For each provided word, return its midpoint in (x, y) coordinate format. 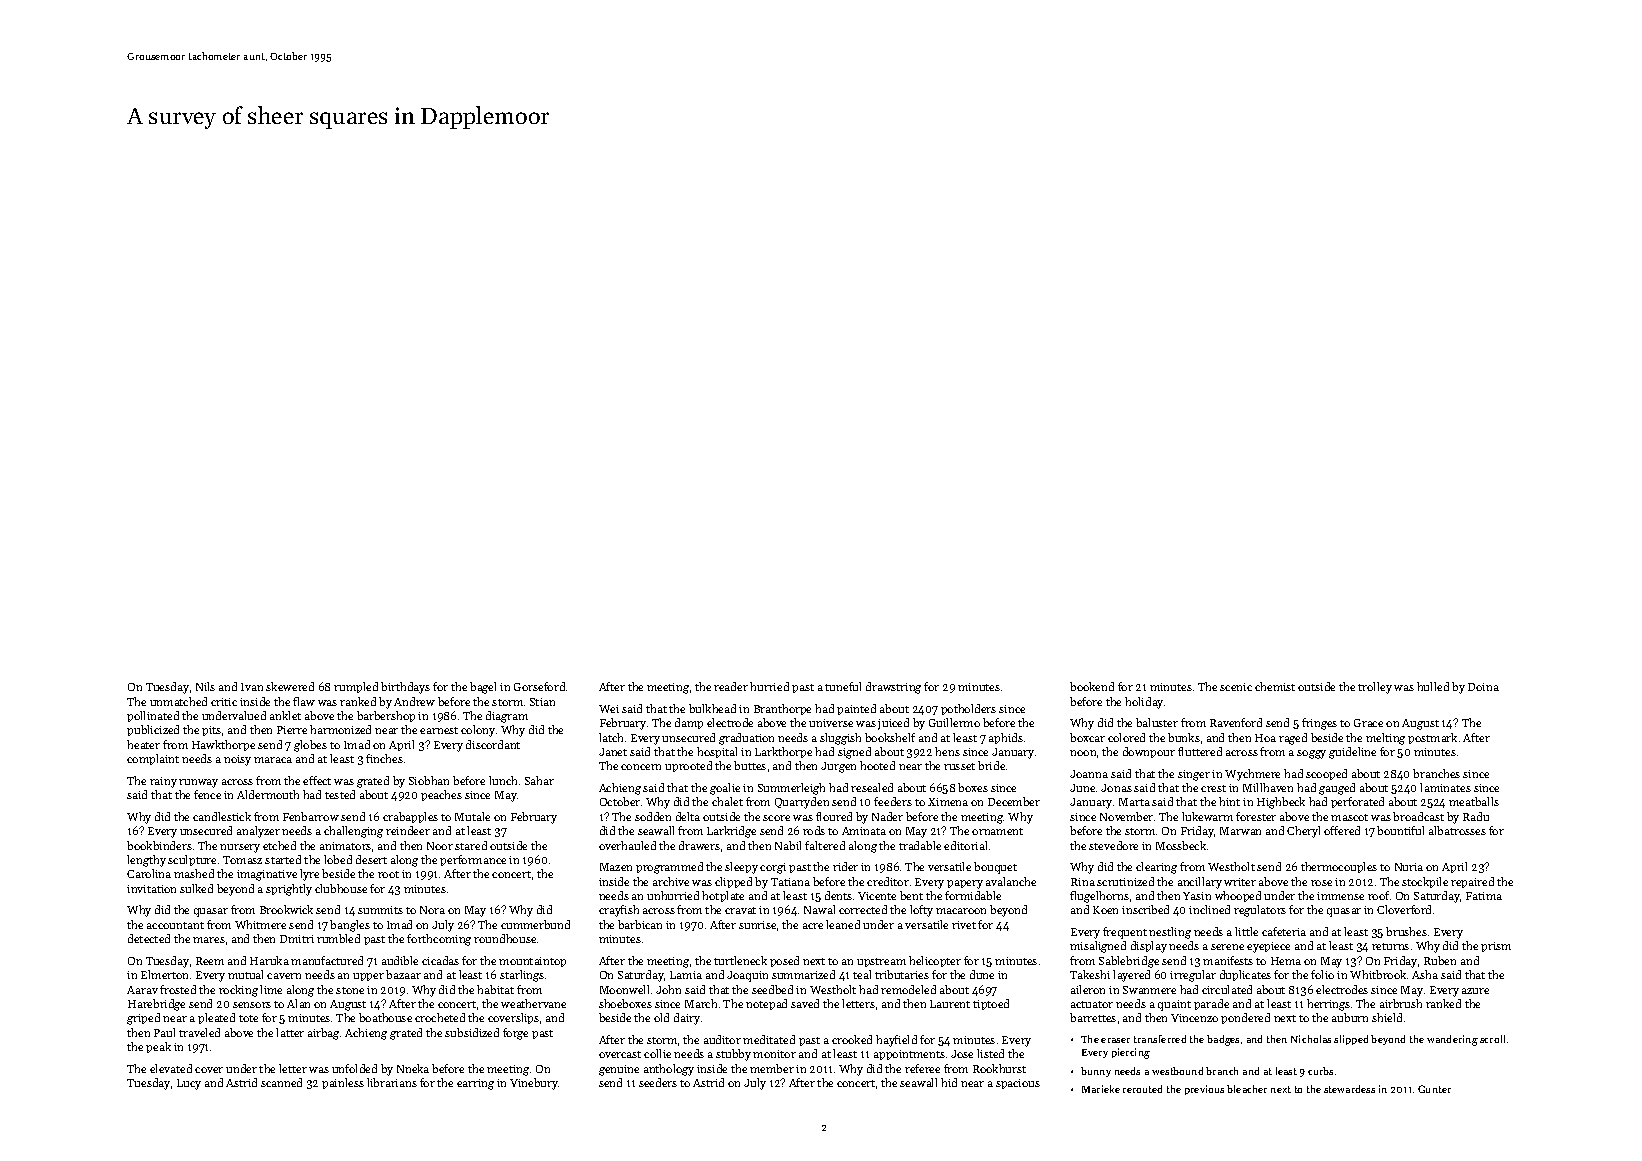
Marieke (1101, 1089)
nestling (1170, 933)
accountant (175, 925)
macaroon (961, 911)
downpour (1149, 752)
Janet (613, 752)
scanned (281, 1082)
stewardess (1349, 1089)
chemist (1275, 686)
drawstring (893, 688)
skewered (290, 686)
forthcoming (439, 940)
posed (784, 961)
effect (317, 780)
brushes (1406, 931)
